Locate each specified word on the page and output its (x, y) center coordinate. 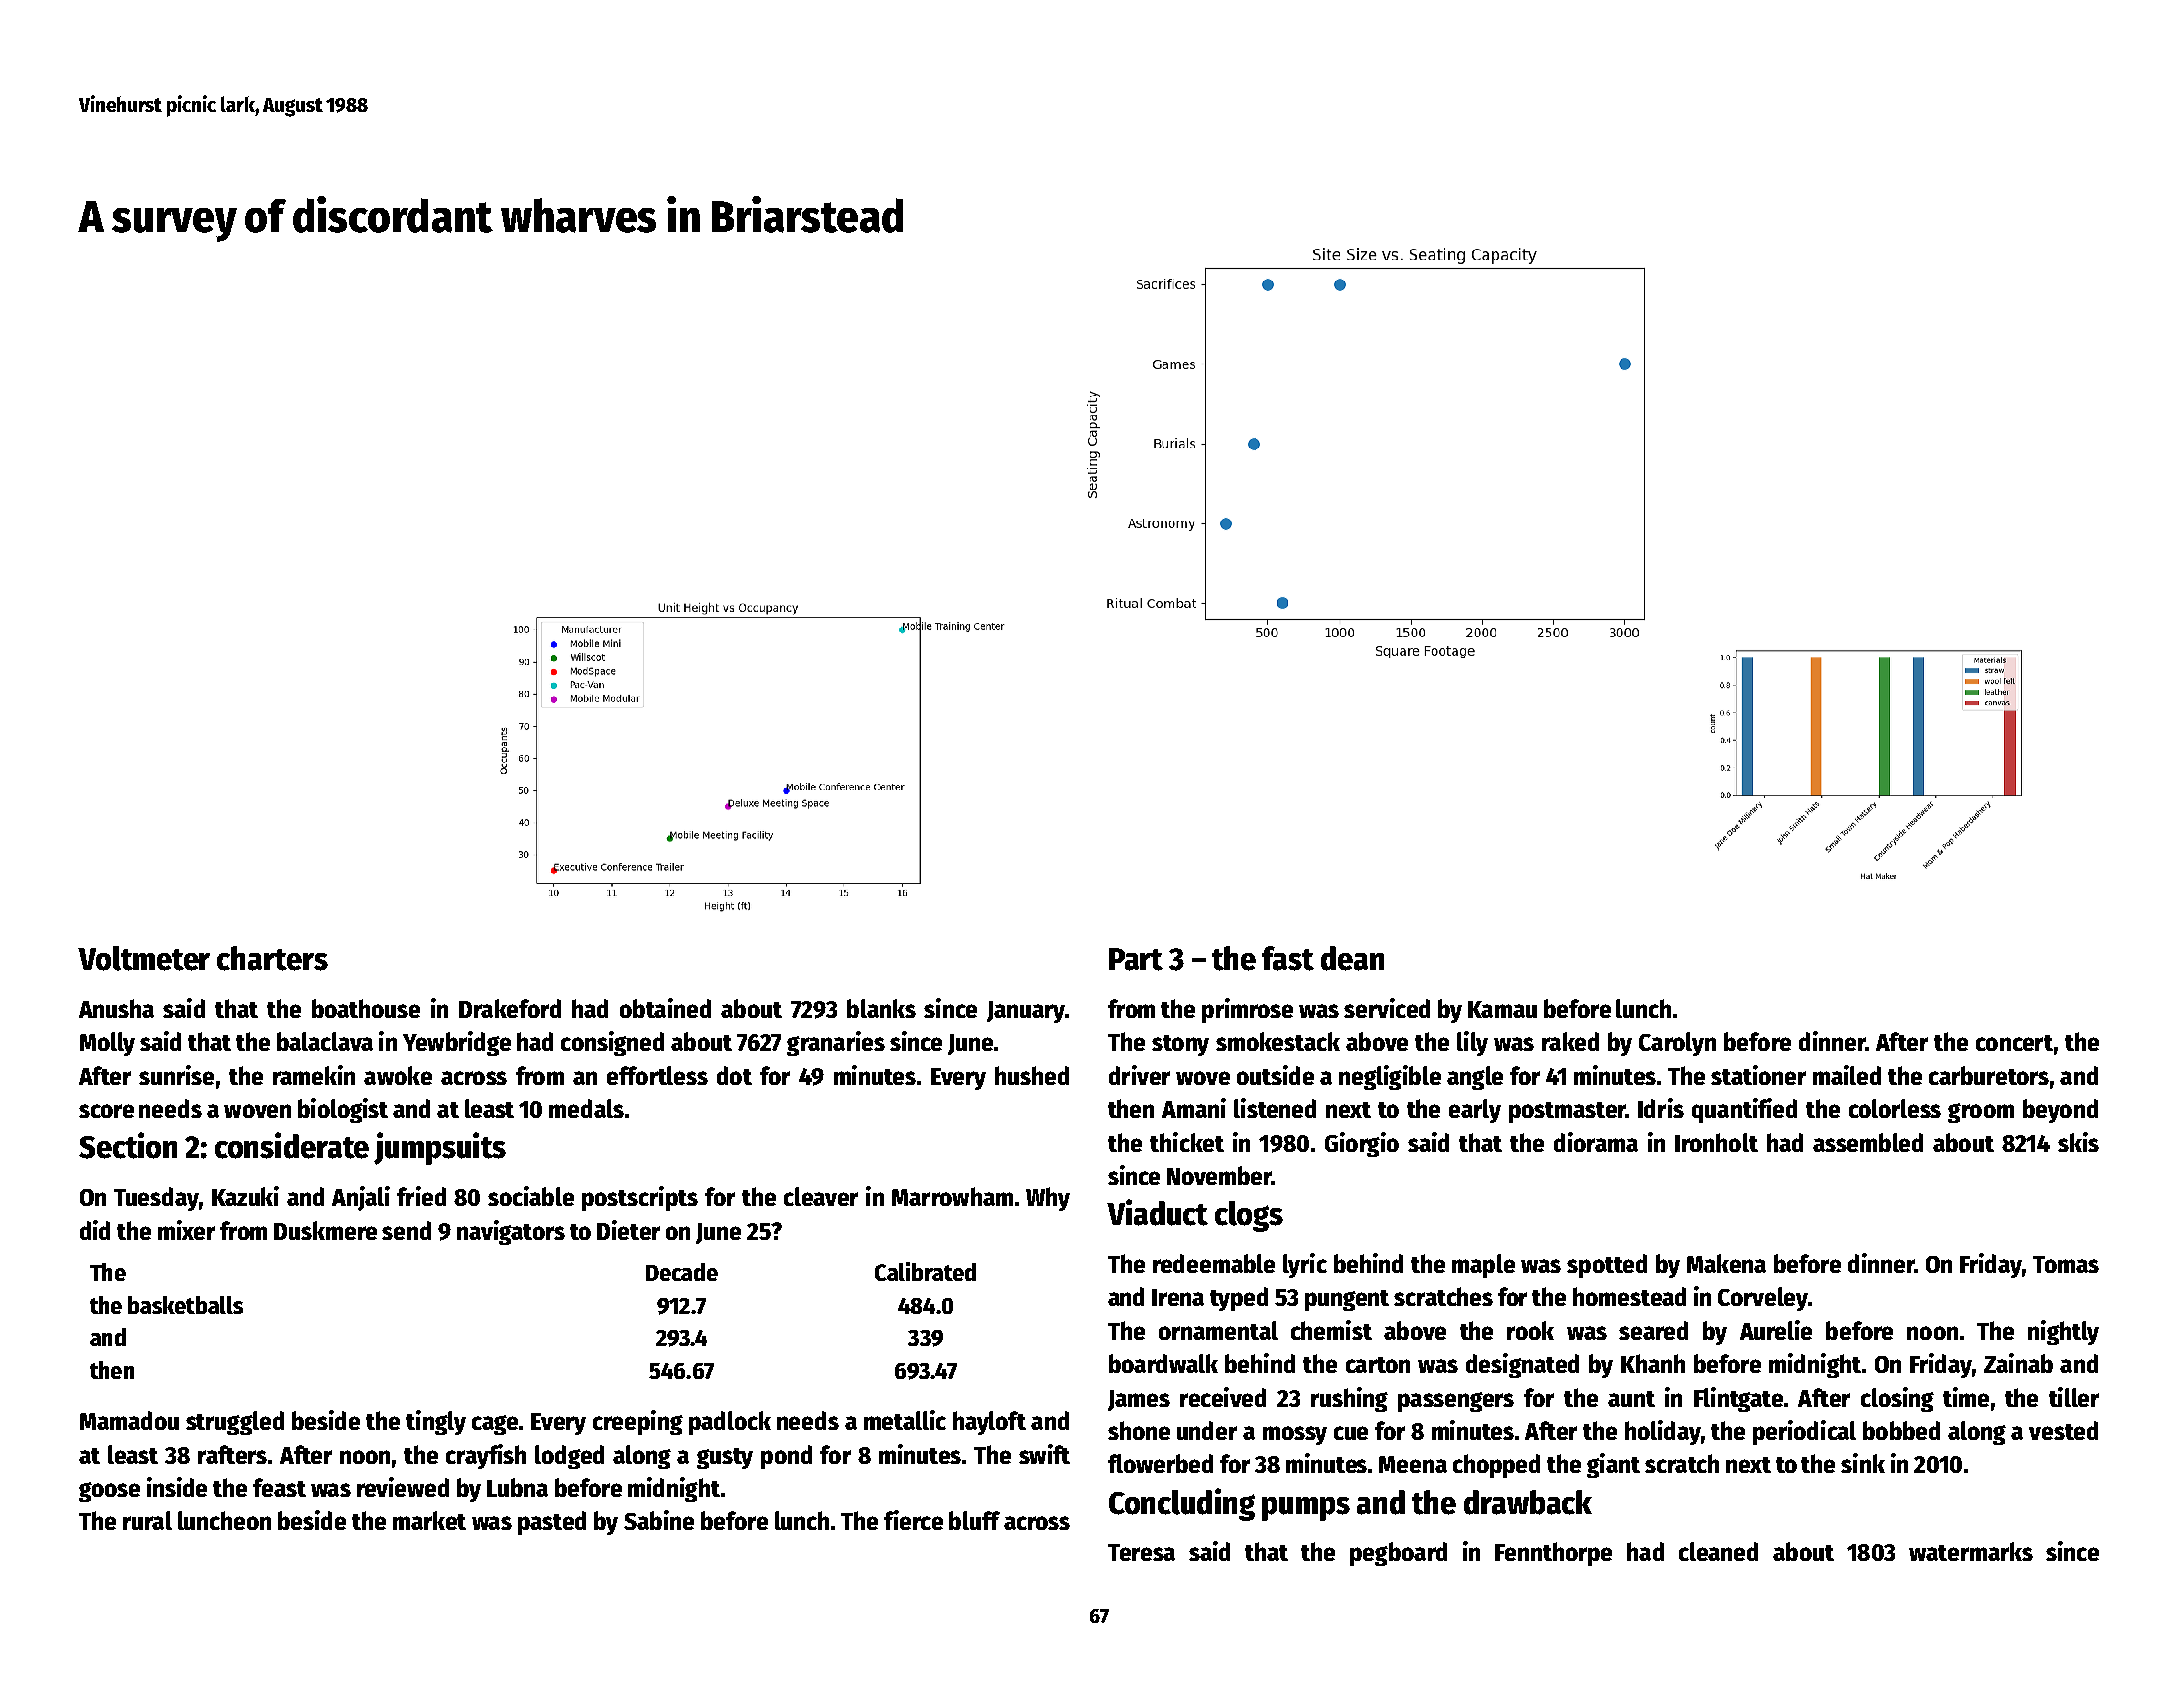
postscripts (640, 1198)
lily (1472, 1043)
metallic (905, 1420)
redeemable (1214, 1263)
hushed (1032, 1075)
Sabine (659, 1520)
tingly (436, 1422)
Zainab (2018, 1363)
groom (1981, 1113)
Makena (1726, 1263)
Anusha (116, 1008)
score (106, 1111)
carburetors (1989, 1075)
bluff (974, 1520)
